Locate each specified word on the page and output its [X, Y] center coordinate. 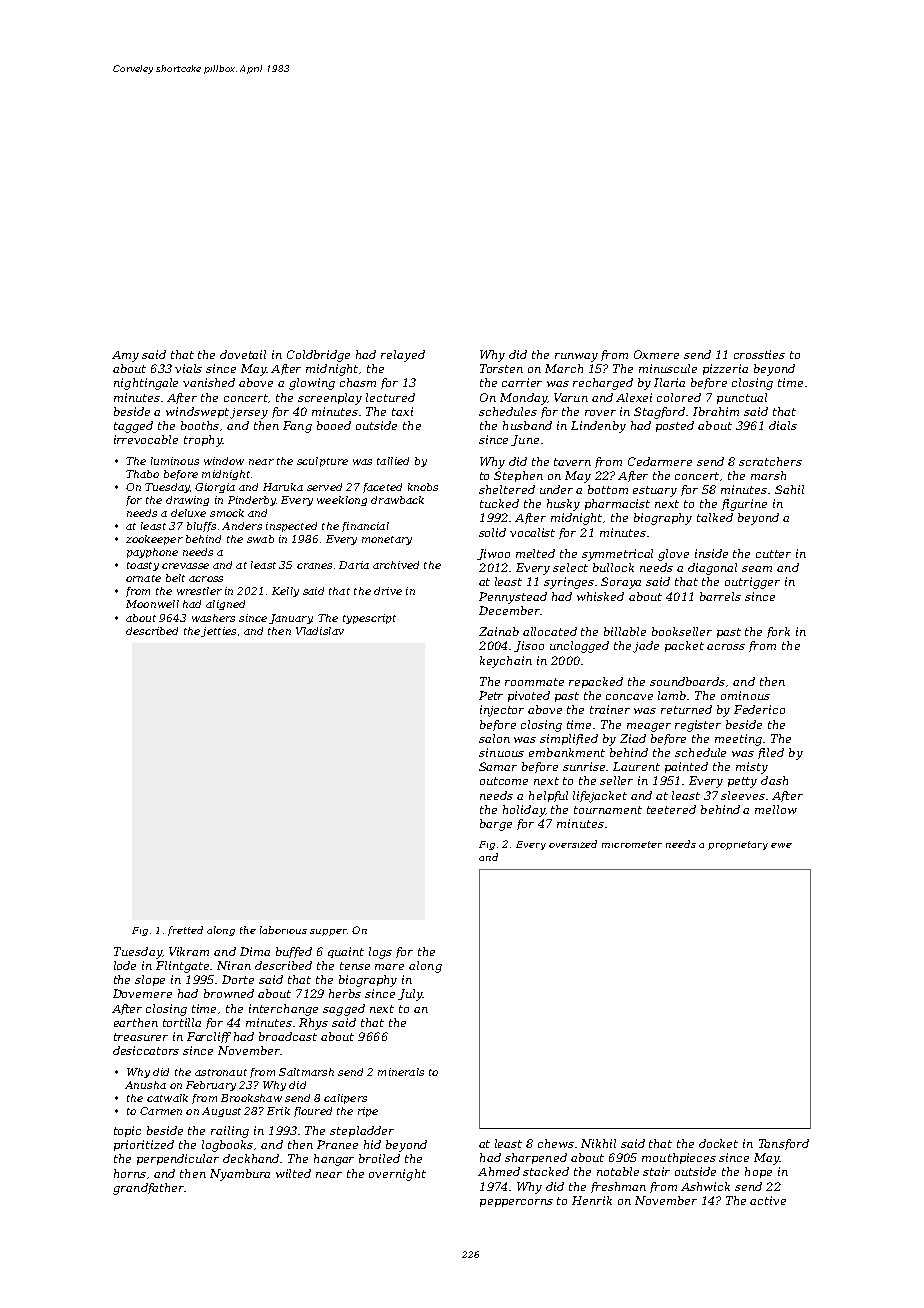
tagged [133, 427]
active [768, 1200]
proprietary [738, 845]
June [525, 440]
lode [125, 965]
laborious [283, 930]
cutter [773, 554]
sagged [344, 1010]
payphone [152, 553]
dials [783, 425]
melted [535, 553]
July [410, 995]
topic [127, 1131]
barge [496, 825]
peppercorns [516, 1203]
